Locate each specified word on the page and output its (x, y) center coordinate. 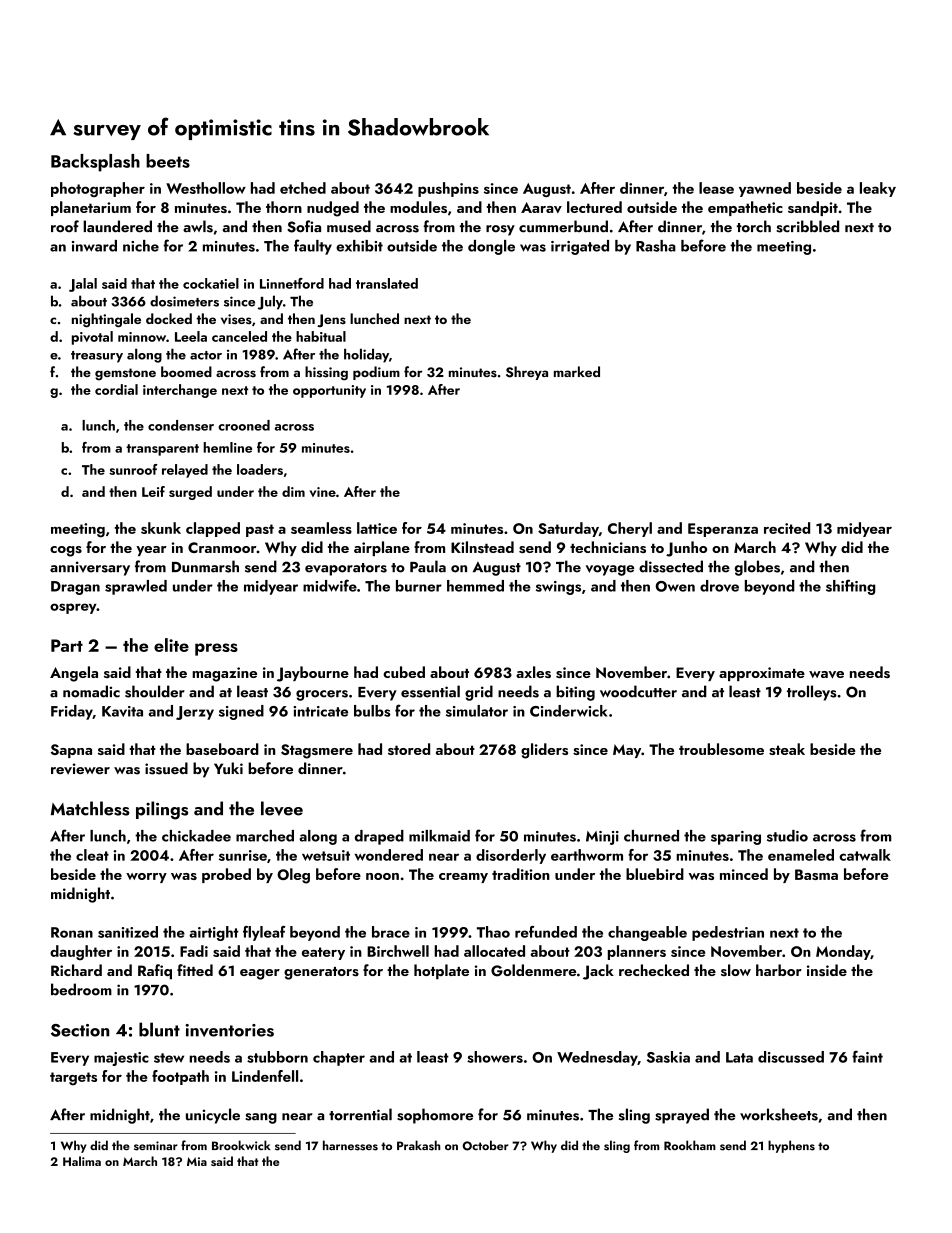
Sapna (71, 751)
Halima (82, 1161)
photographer (98, 189)
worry (146, 878)
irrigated (580, 247)
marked (577, 371)
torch (754, 226)
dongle (491, 247)
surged (190, 493)
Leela (191, 336)
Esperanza (723, 530)
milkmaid (439, 836)
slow (736, 970)
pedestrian (728, 933)
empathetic (745, 208)
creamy (463, 878)
